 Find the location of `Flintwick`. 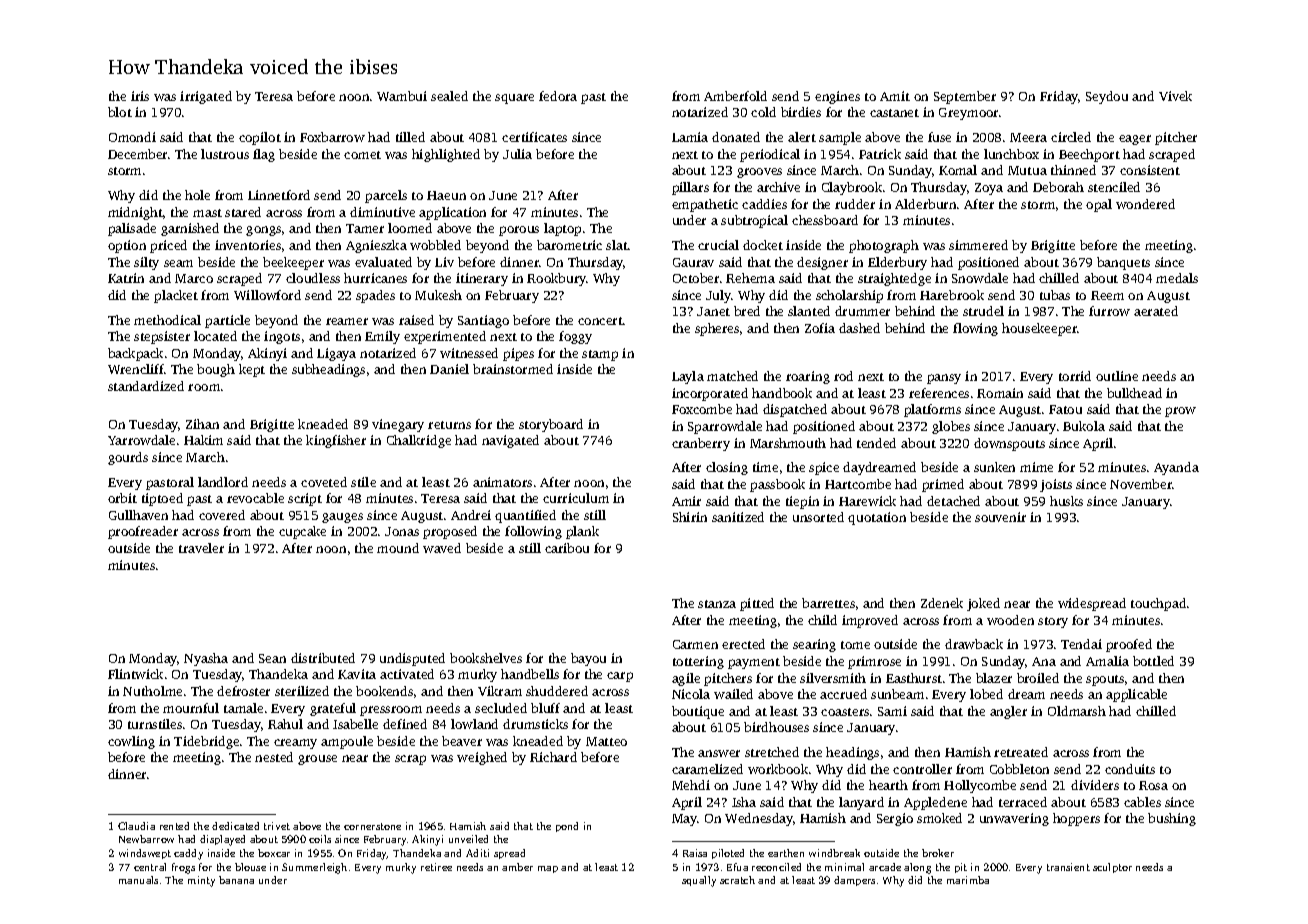

Flintwick is located at coordinates (135, 674).
